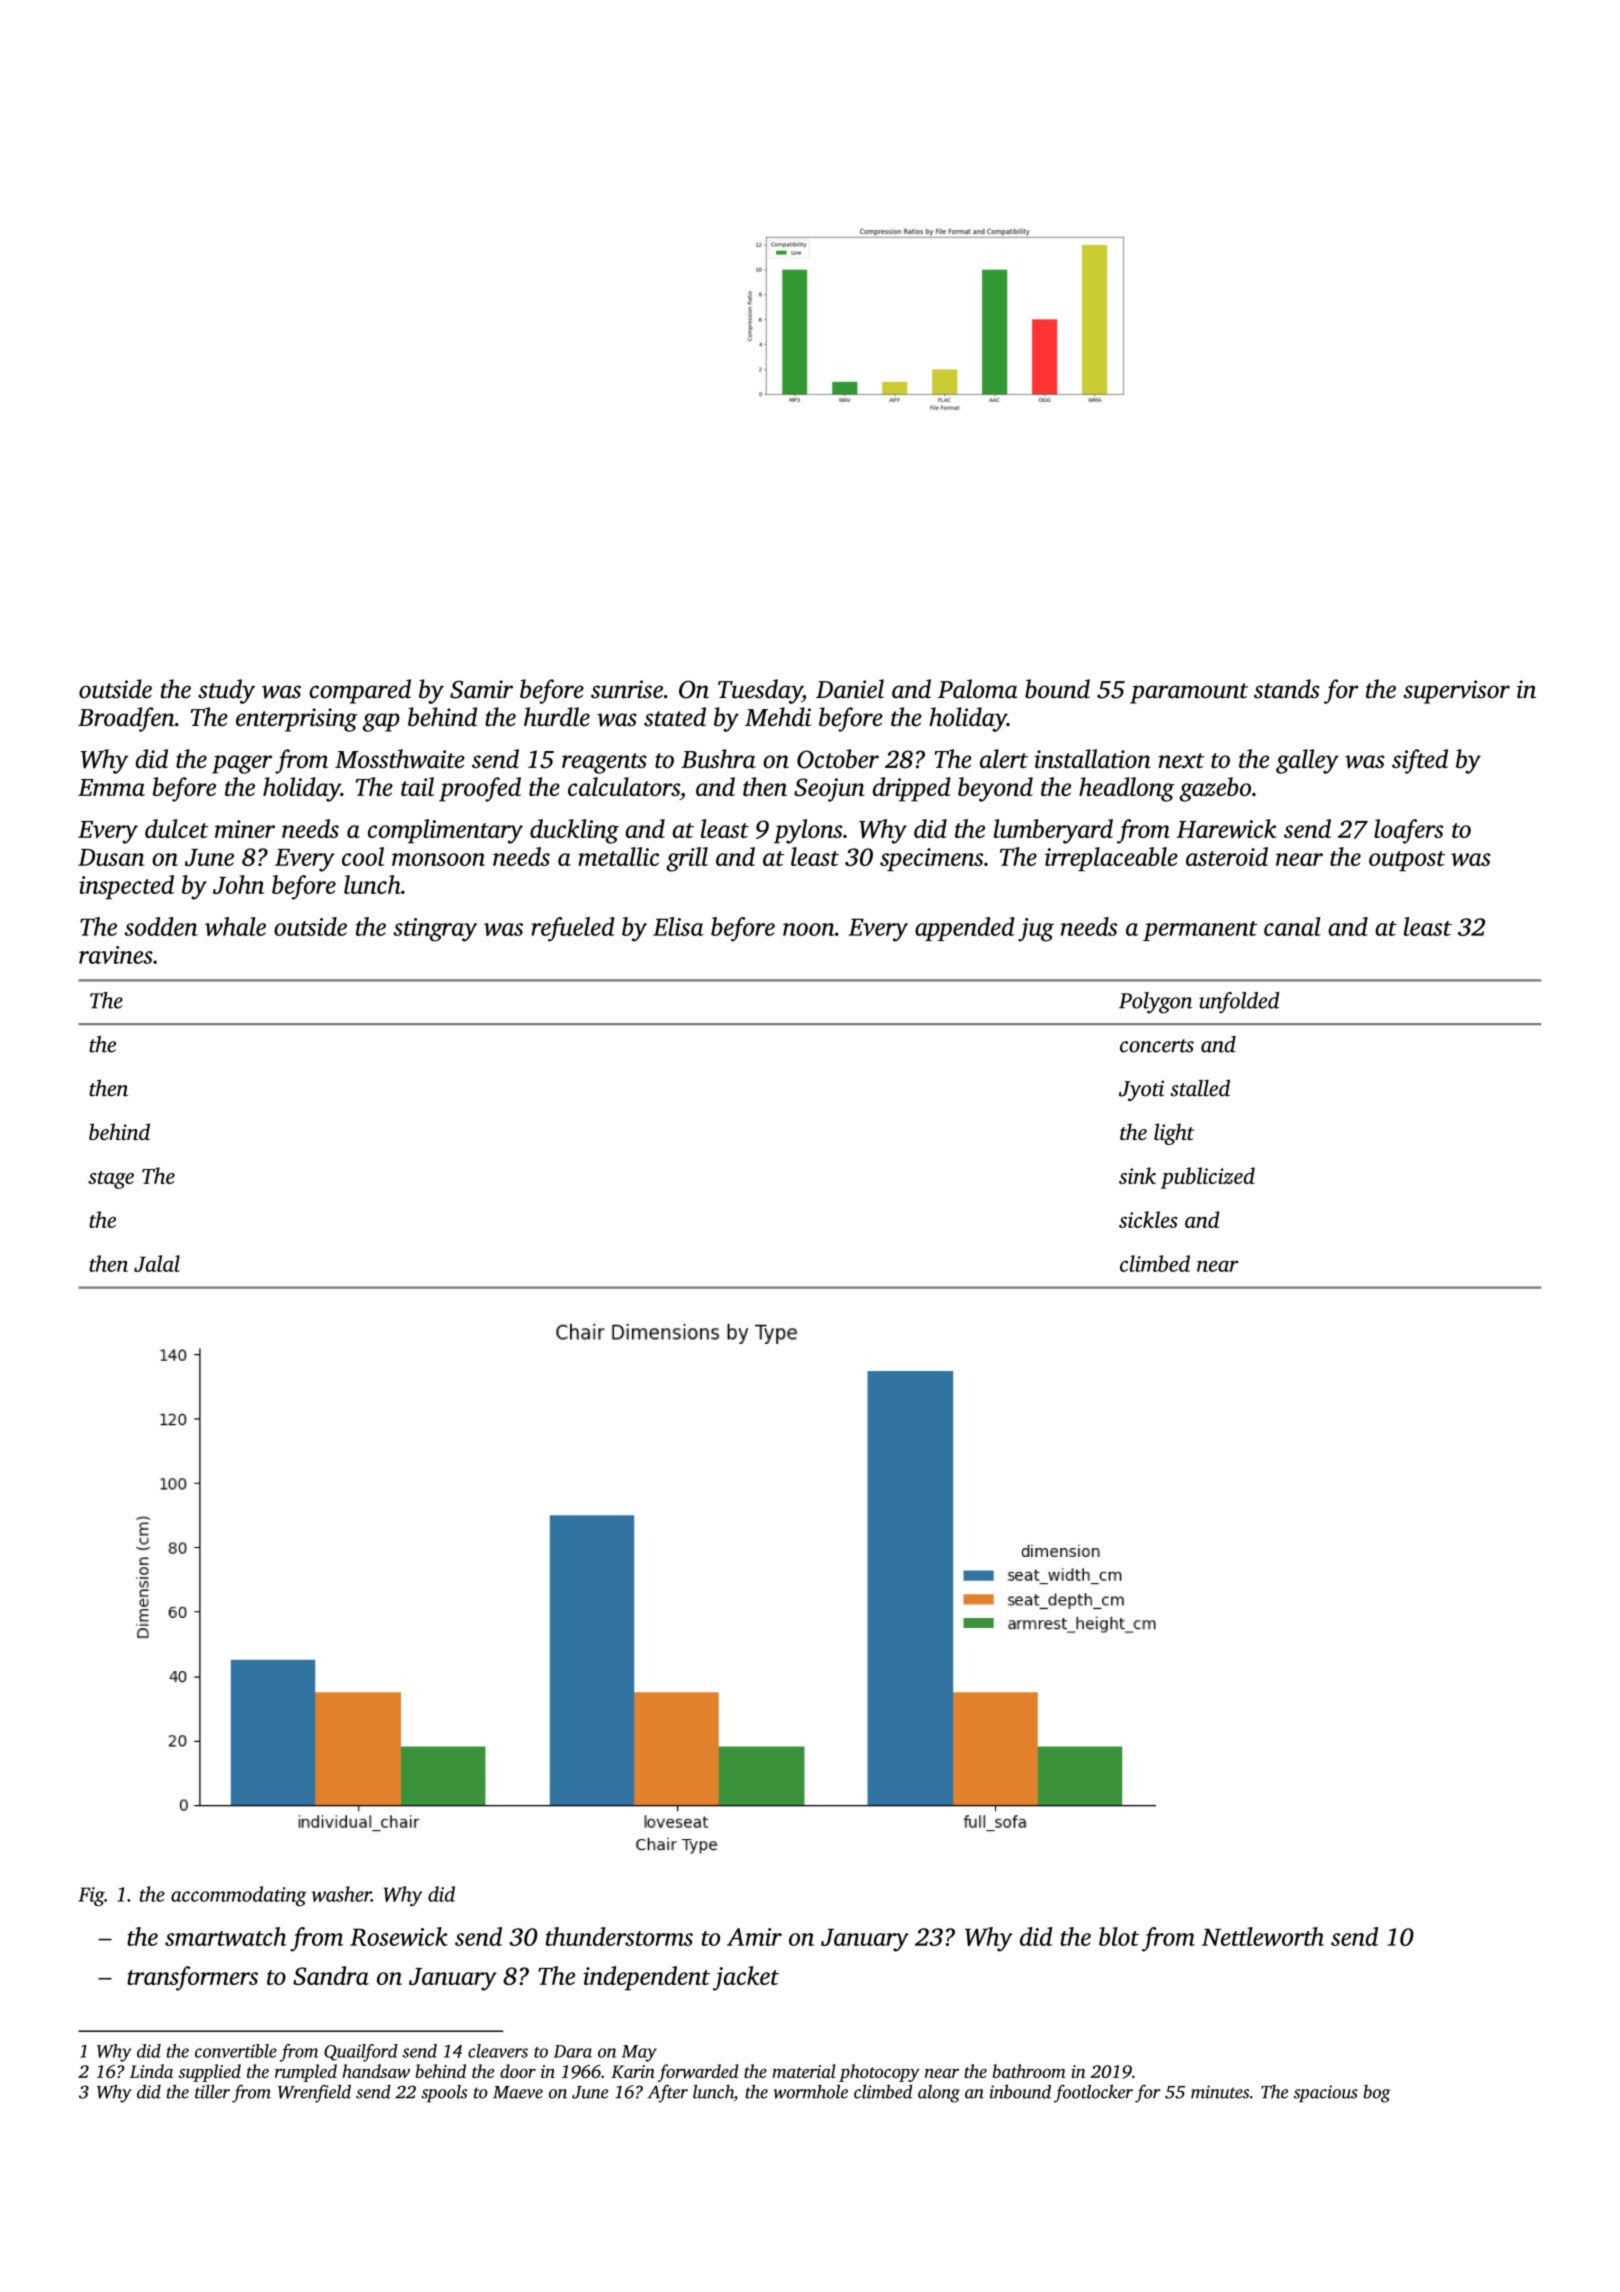 This page has height=2292, width=1620. I want to click on jacket, so click(746, 1978).
